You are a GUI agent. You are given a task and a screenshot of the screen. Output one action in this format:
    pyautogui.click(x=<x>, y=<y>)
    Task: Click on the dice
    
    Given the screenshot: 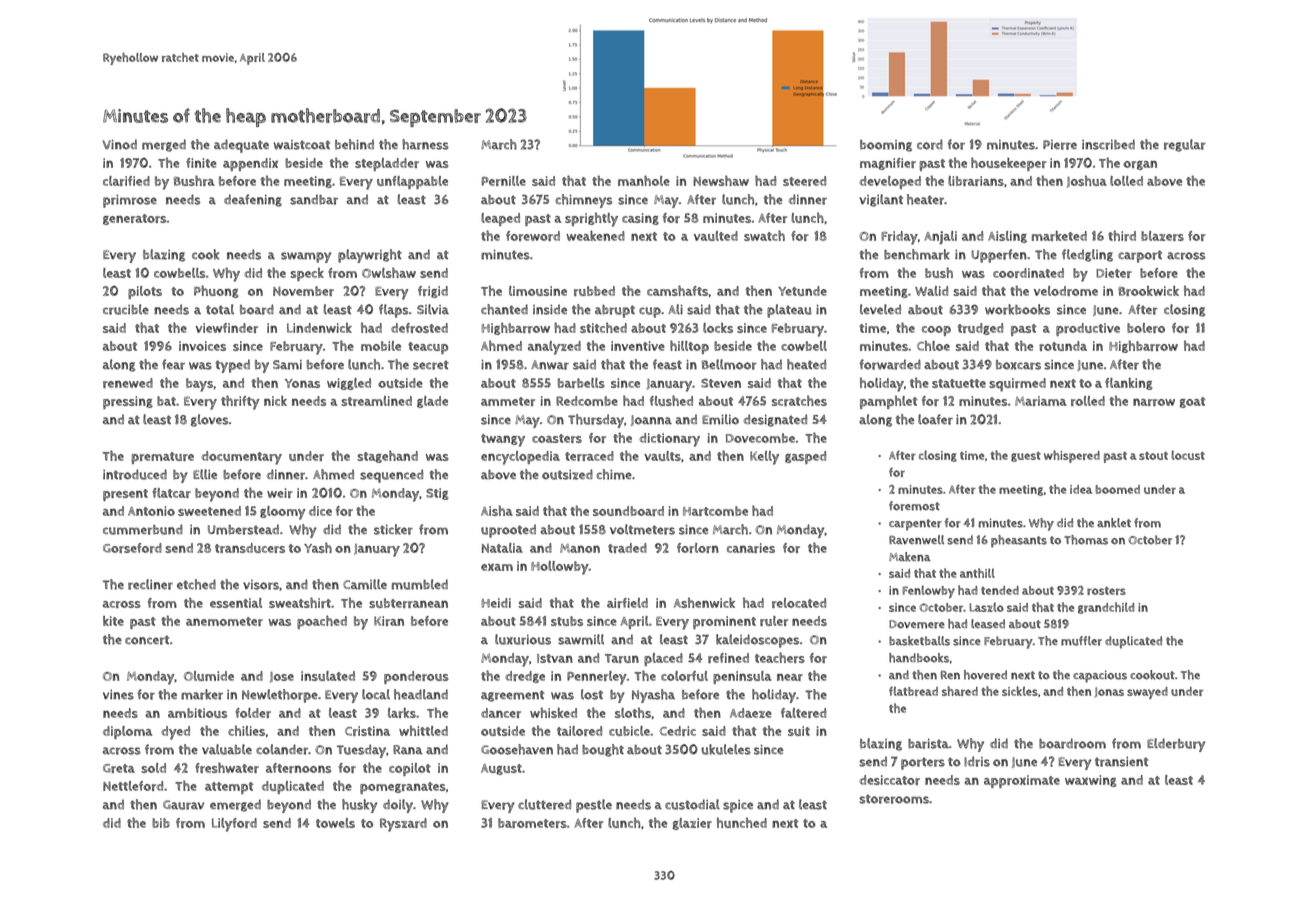 What is the action you would take?
    pyautogui.click(x=320, y=511)
